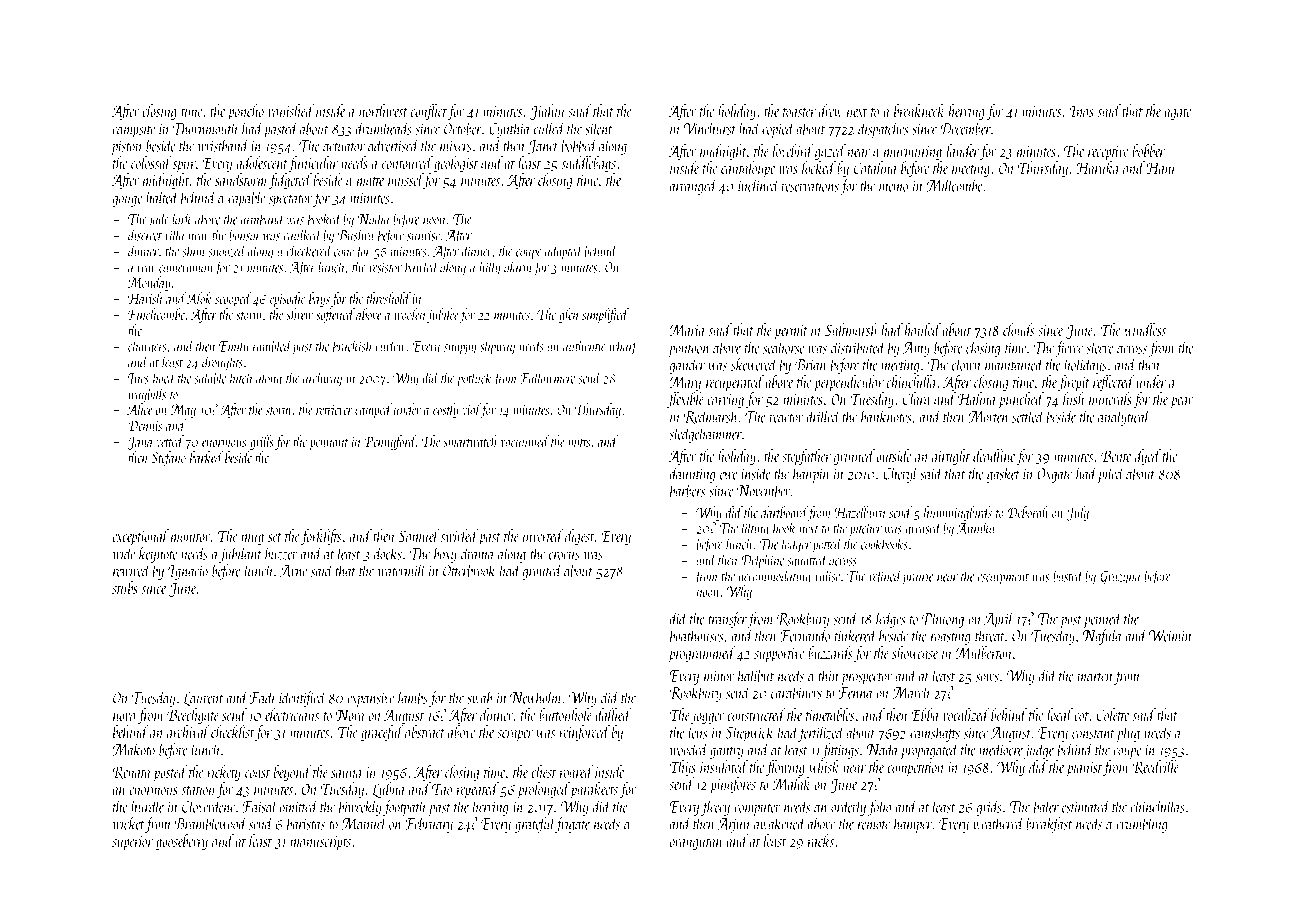 This page has height=924, width=1308. I want to click on Fallowmere, so click(547, 377).
